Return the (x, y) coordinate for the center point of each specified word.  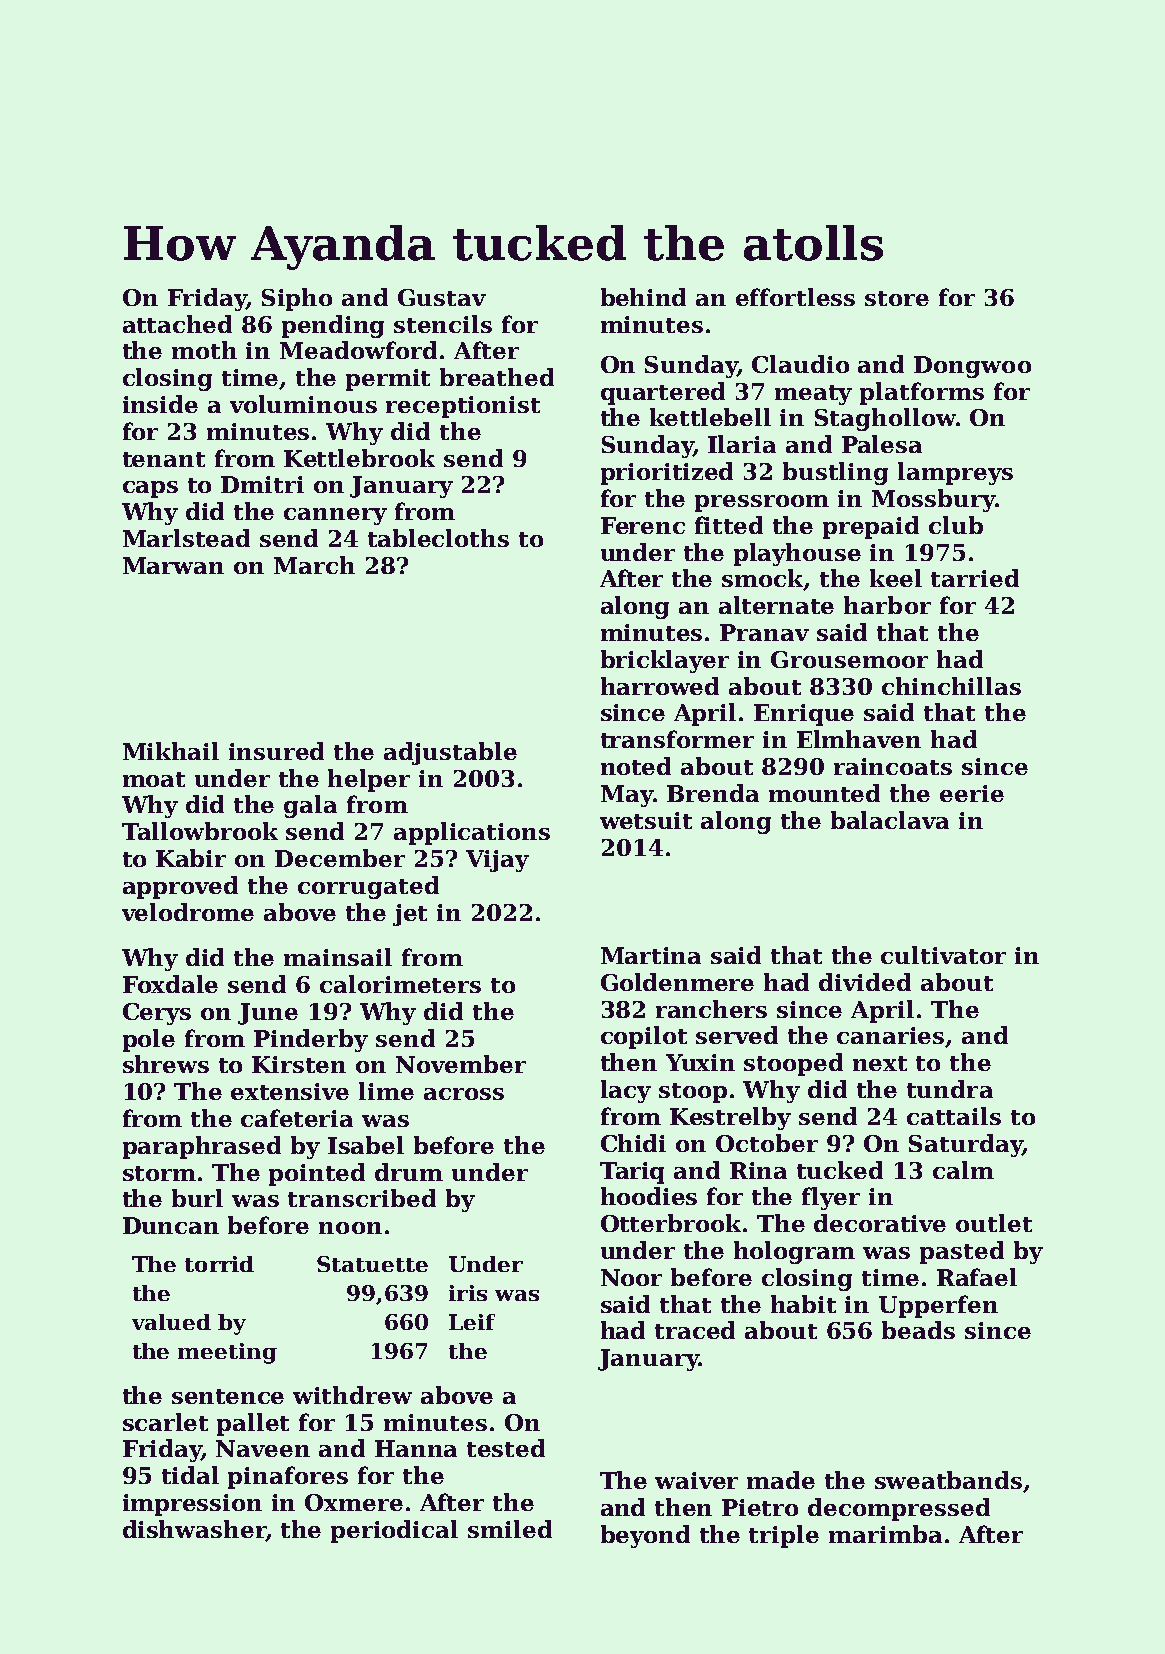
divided (865, 982)
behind (643, 297)
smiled (510, 1529)
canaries (890, 1035)
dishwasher (194, 1530)
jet (410, 915)
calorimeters (400, 984)
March (314, 565)
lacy (626, 1091)
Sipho (297, 299)
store (897, 298)
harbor (887, 605)
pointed (317, 1174)
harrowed (660, 686)
